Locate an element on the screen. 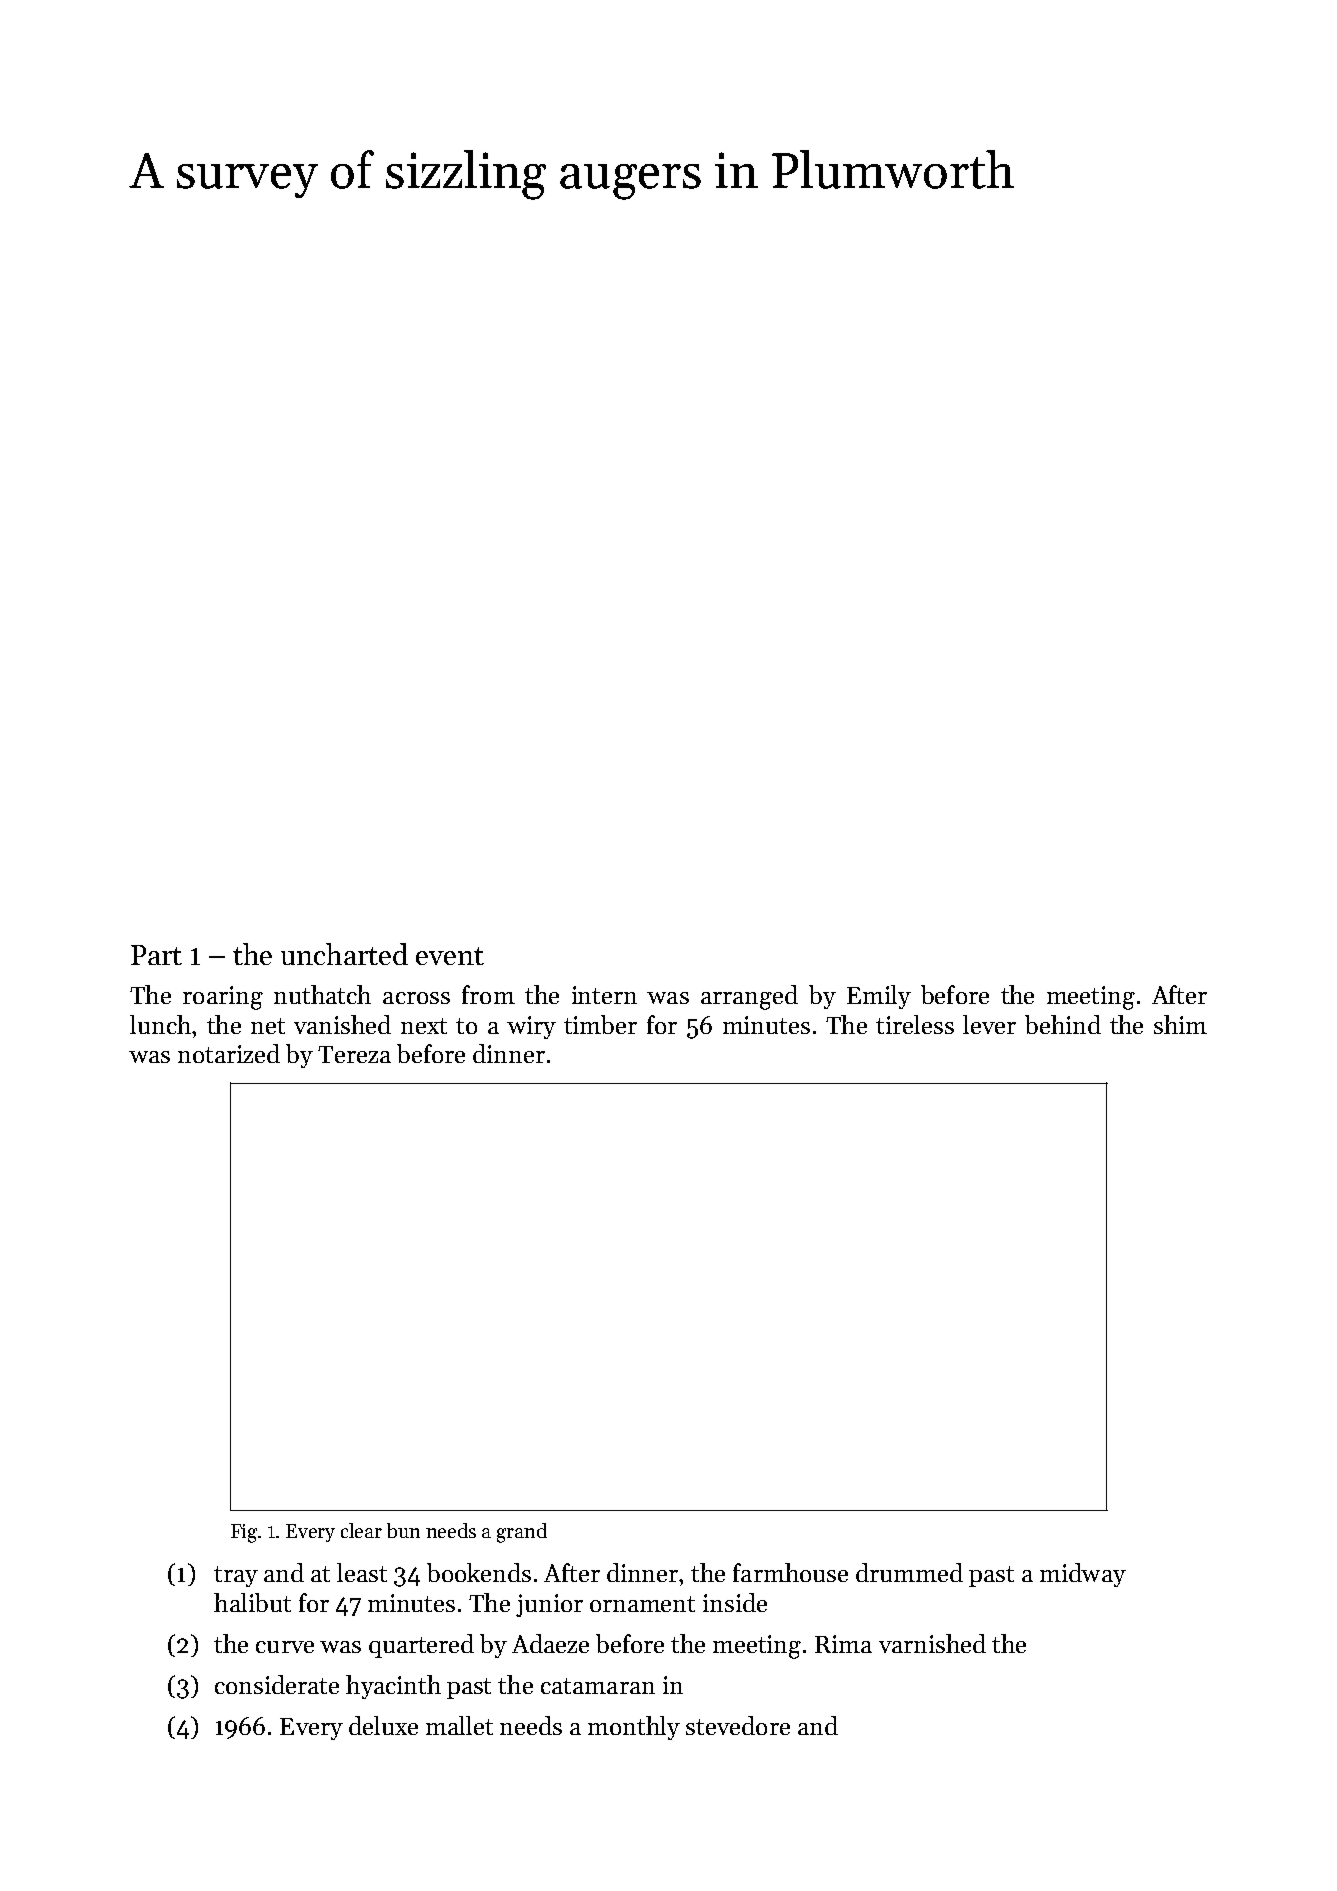 The width and height of the screenshot is (1337, 1891). stevedore is located at coordinates (738, 1725).
